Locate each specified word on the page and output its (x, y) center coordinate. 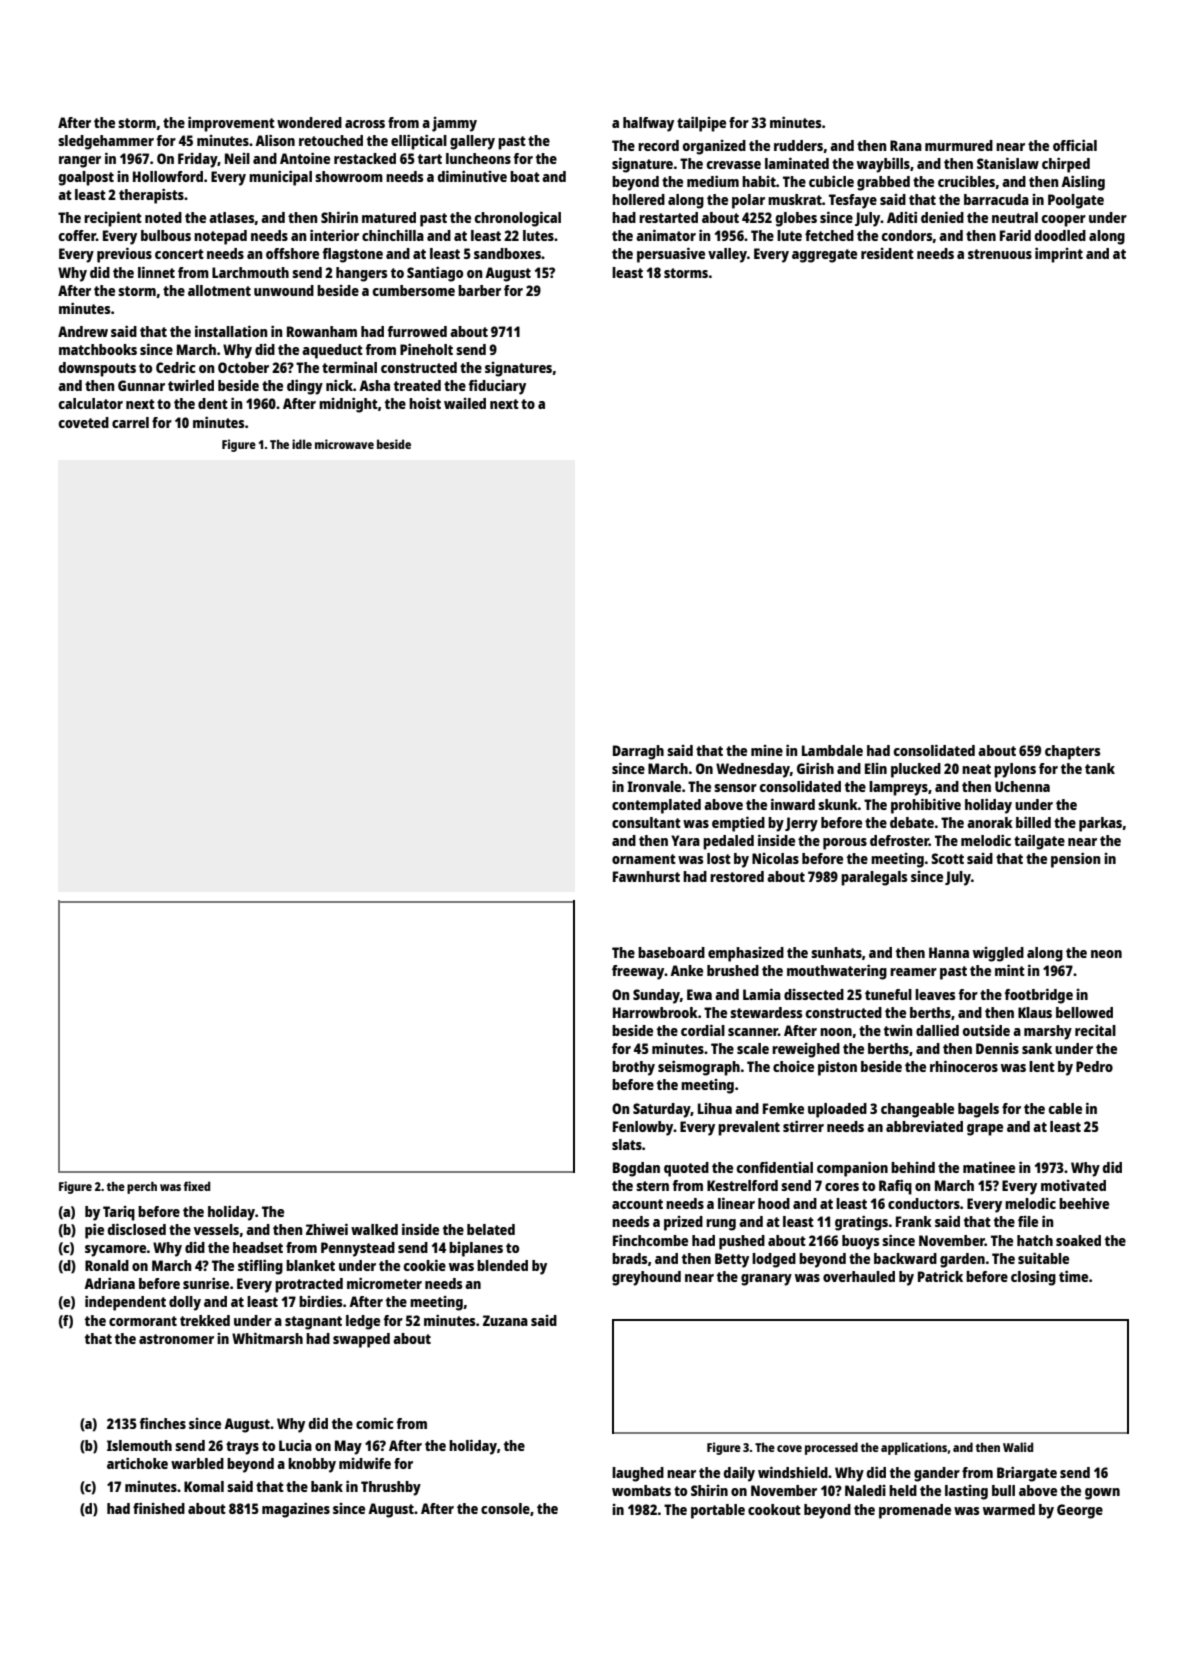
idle (302, 444)
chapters (1073, 752)
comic (375, 1423)
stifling (260, 1267)
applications (914, 1448)
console (505, 1508)
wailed (465, 403)
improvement (231, 124)
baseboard (671, 952)
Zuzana (505, 1320)
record (658, 145)
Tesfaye (853, 201)
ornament (644, 859)
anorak (990, 822)
